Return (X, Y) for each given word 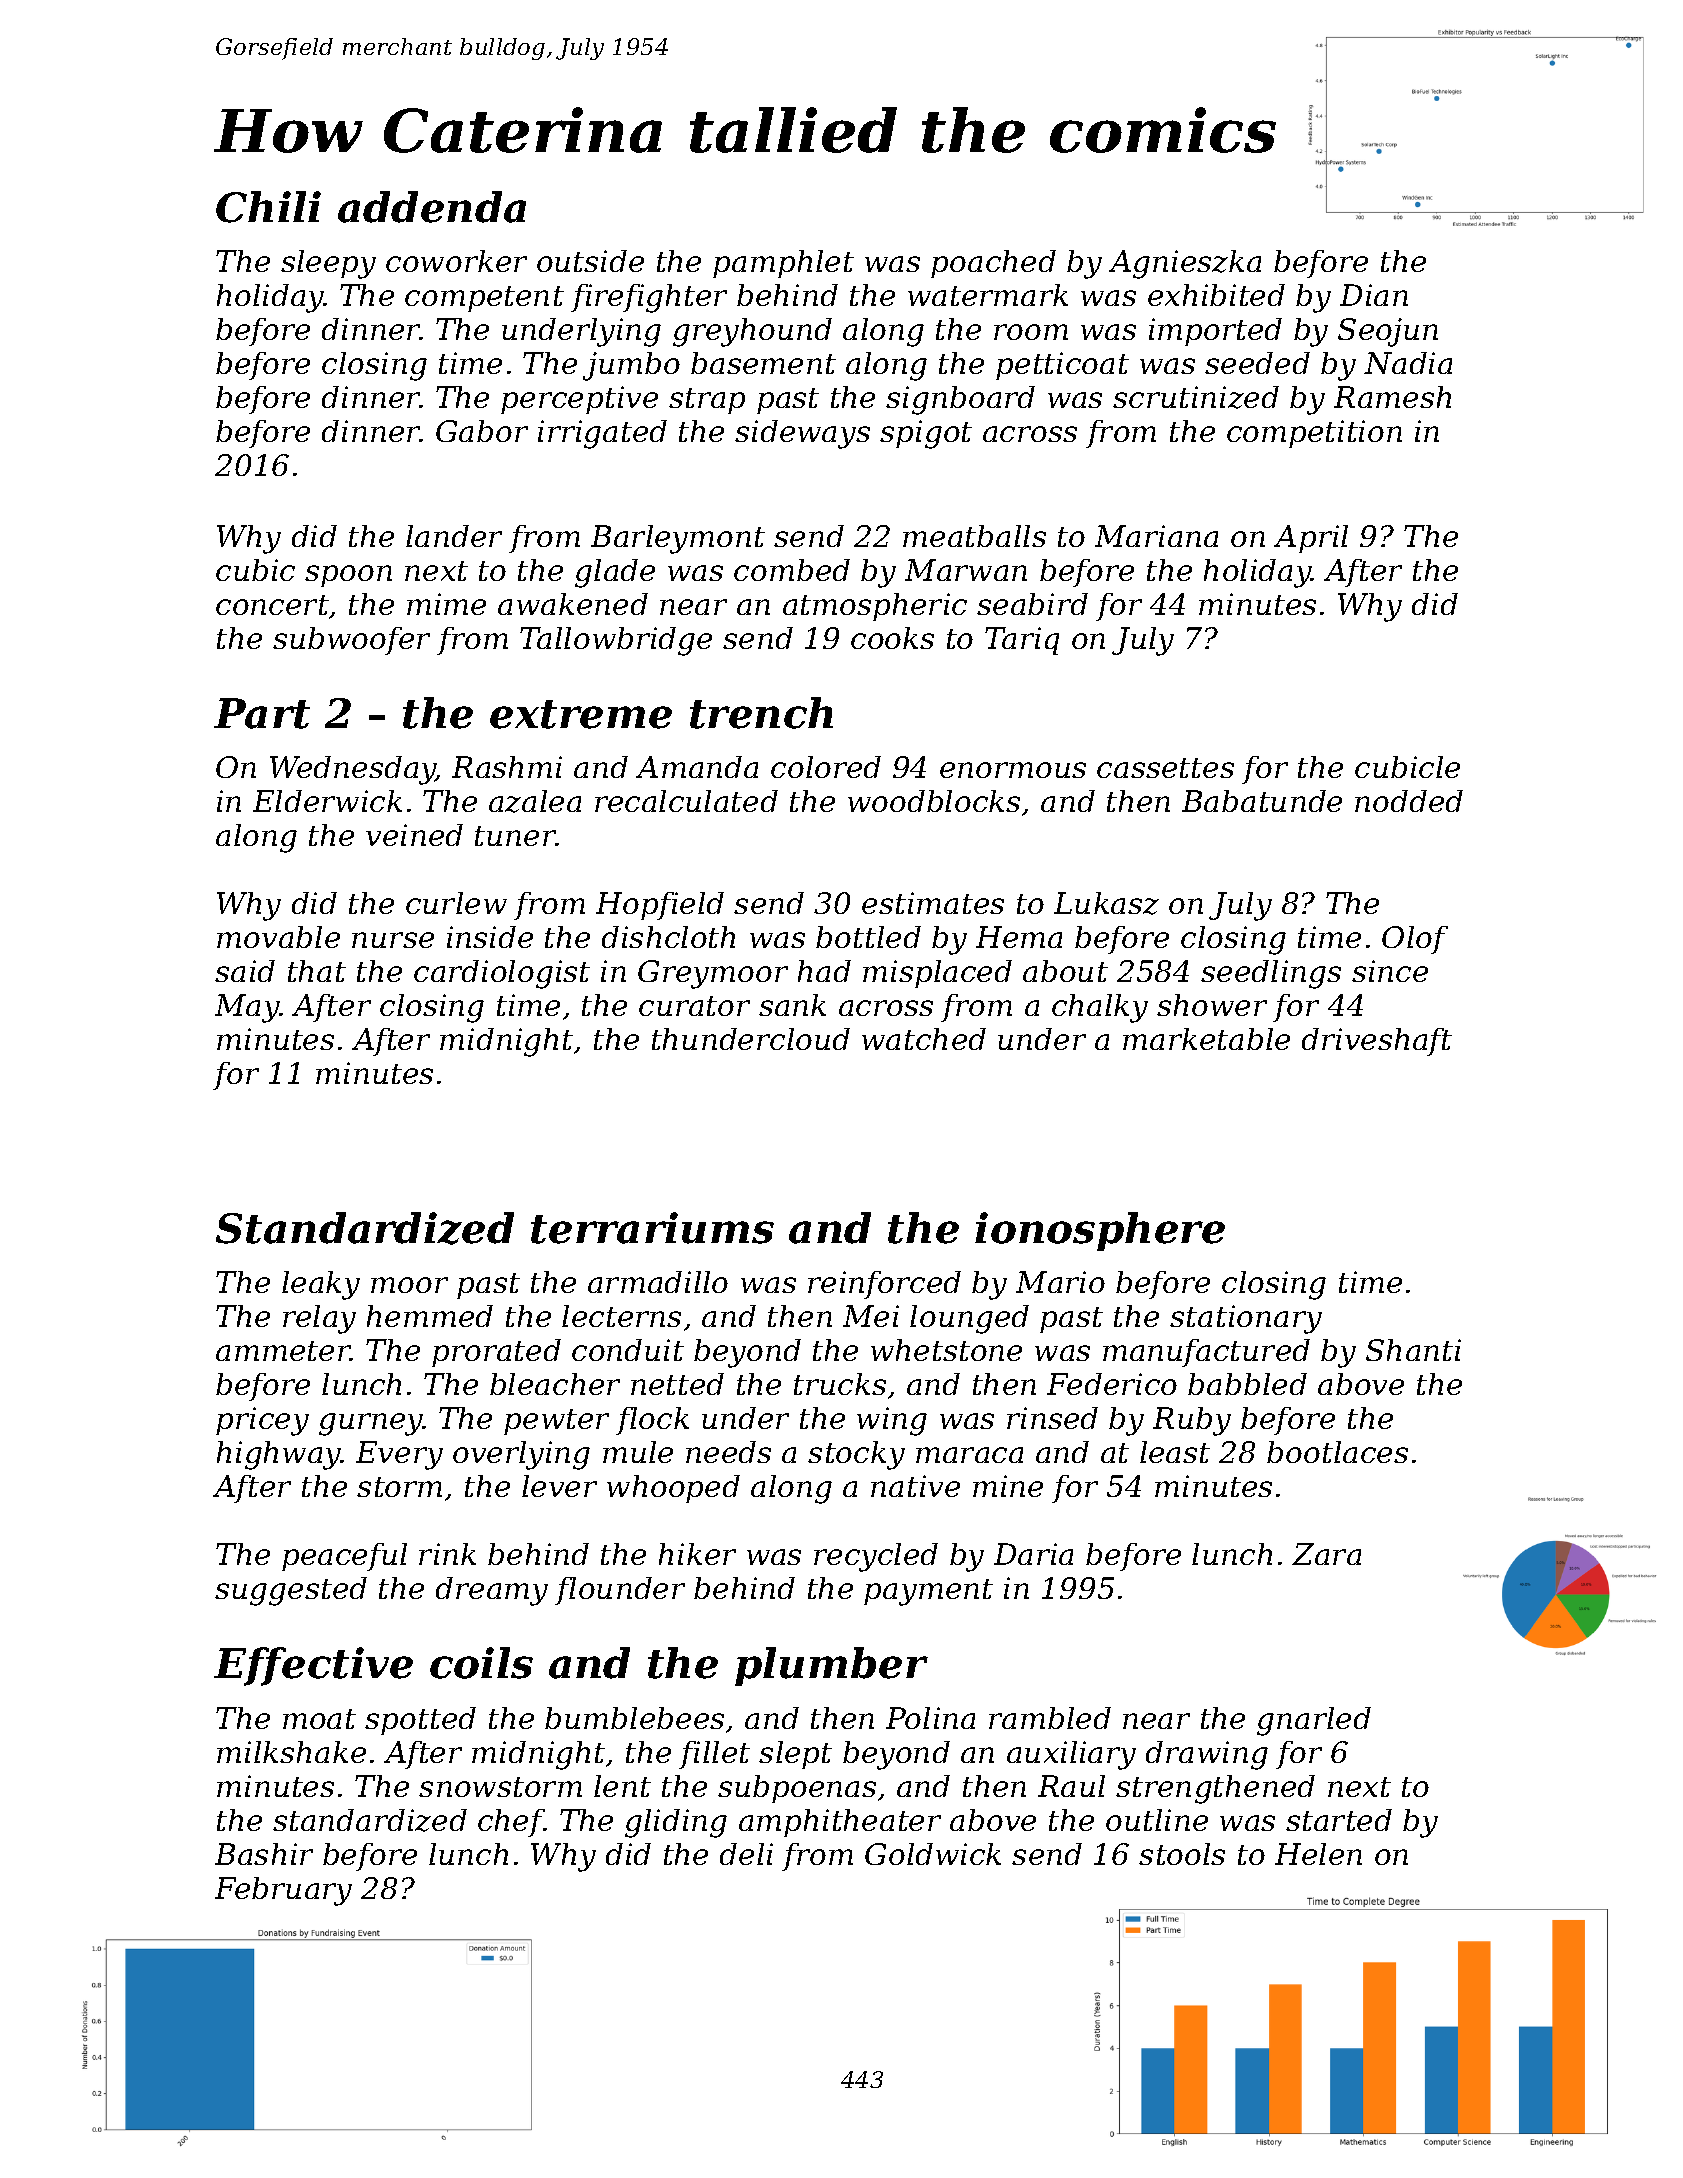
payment (928, 1592)
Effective (313, 1666)
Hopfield (660, 906)
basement (763, 363)
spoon (348, 576)
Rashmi (507, 767)
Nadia (1408, 363)
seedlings (1271, 974)
